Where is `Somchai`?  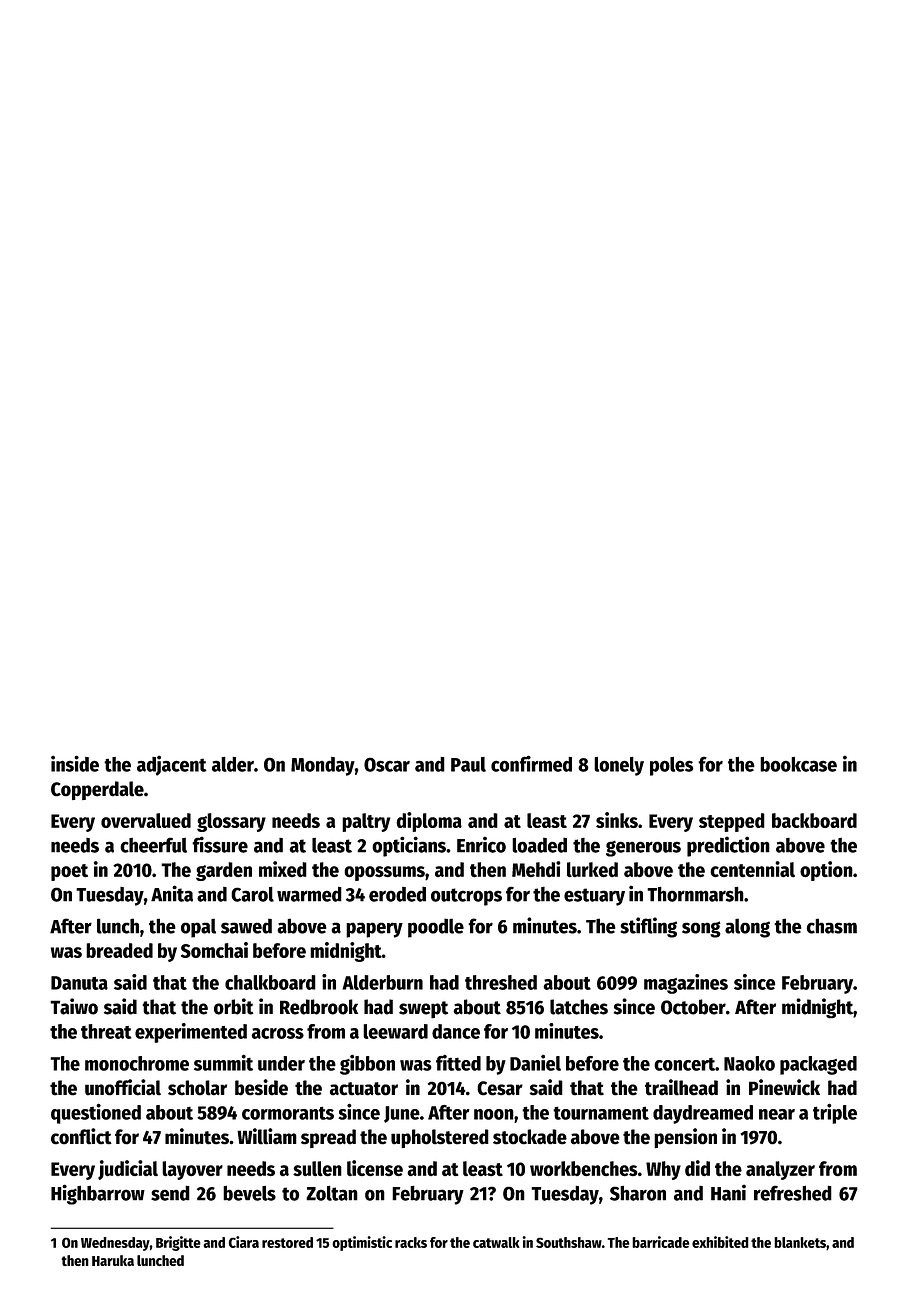 Somchai is located at coordinates (214, 950).
